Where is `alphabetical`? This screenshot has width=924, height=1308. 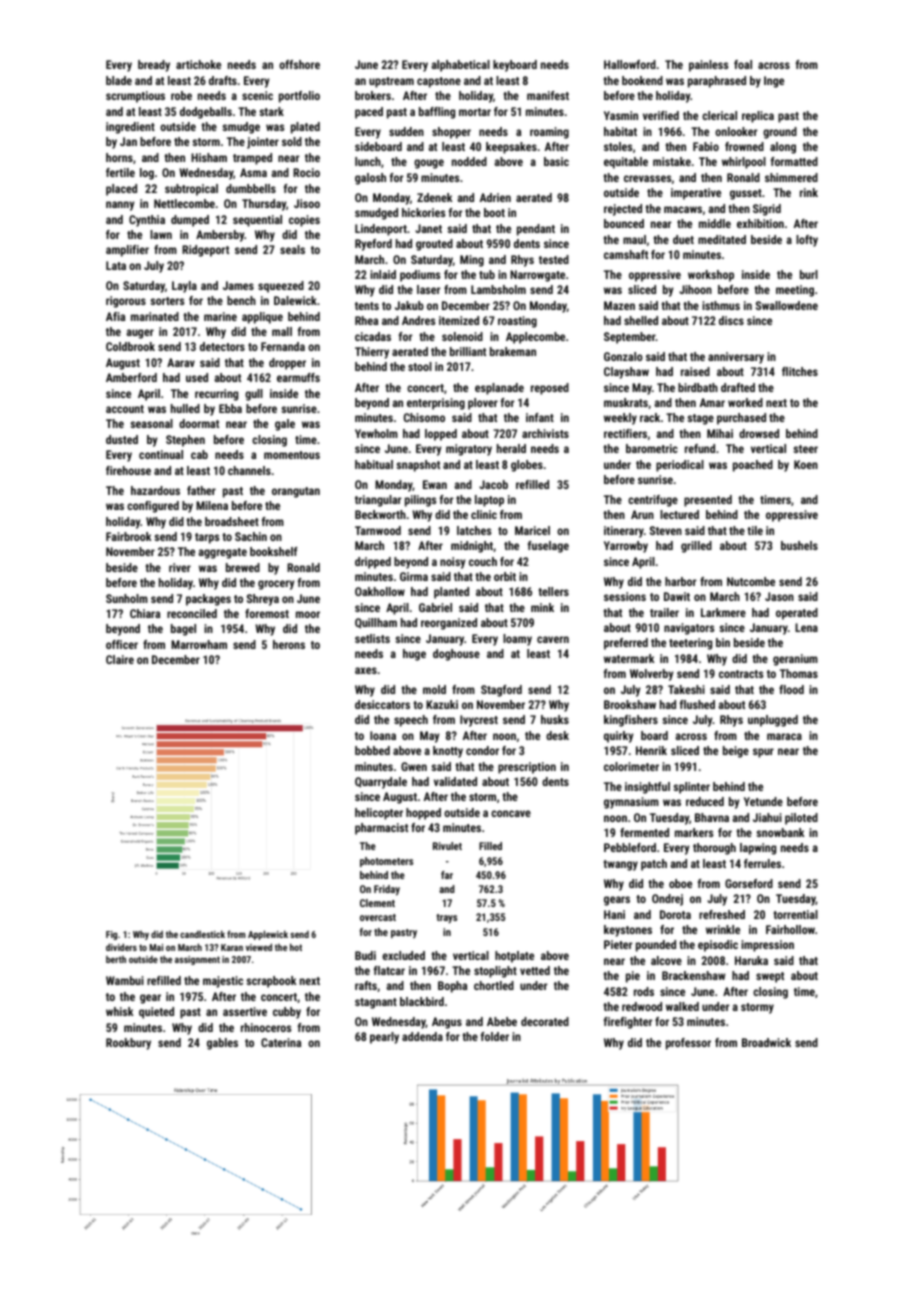
alphabetical is located at coordinates (460, 66).
